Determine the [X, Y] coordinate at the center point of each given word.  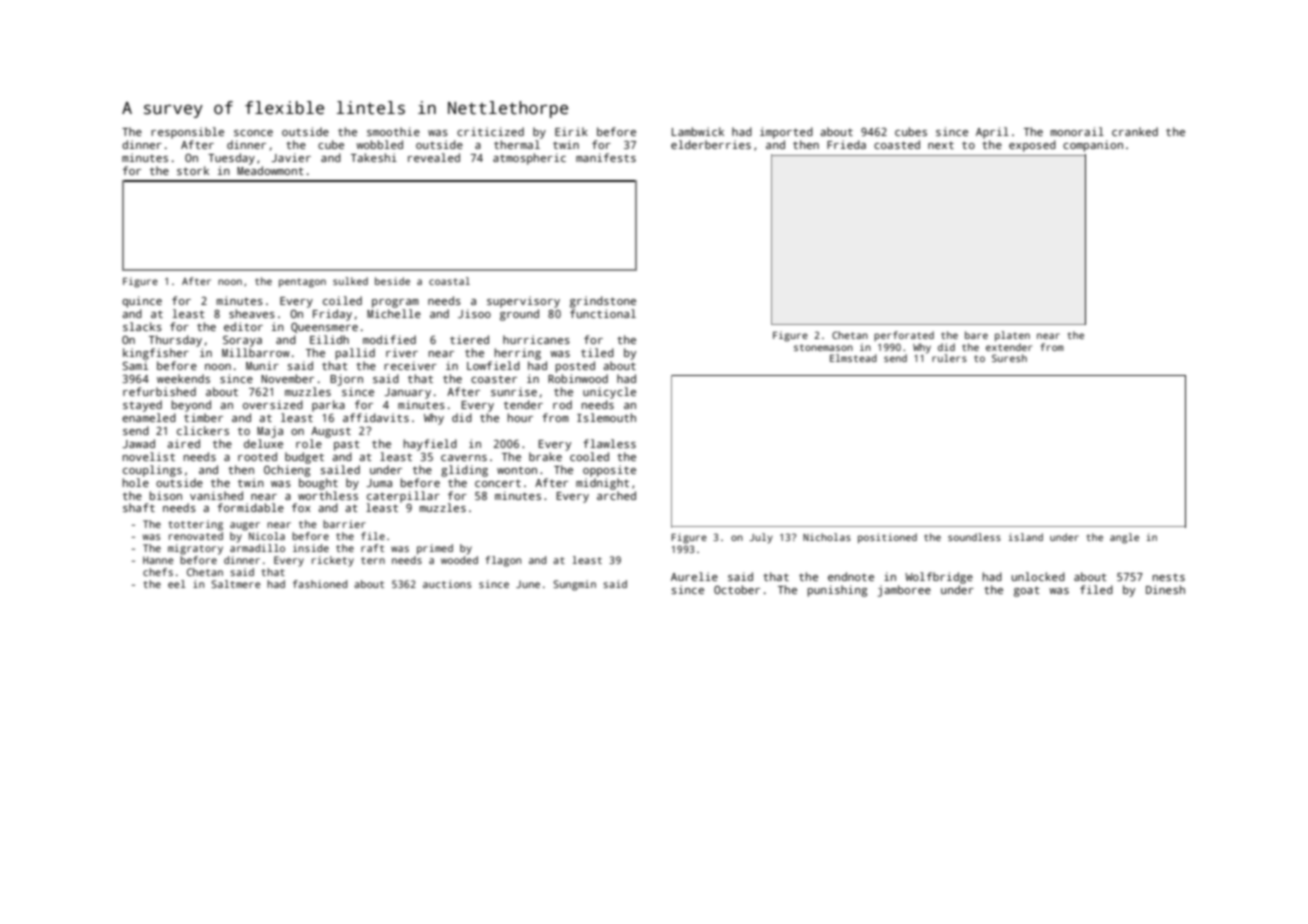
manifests [606, 157]
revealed [434, 157]
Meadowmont [270, 170]
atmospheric [529, 159]
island [1025, 537]
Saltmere [236, 584]
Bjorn [346, 380]
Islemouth [606, 417]
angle [1124, 538]
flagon [503, 561]
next [941, 145]
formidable [250, 507]
